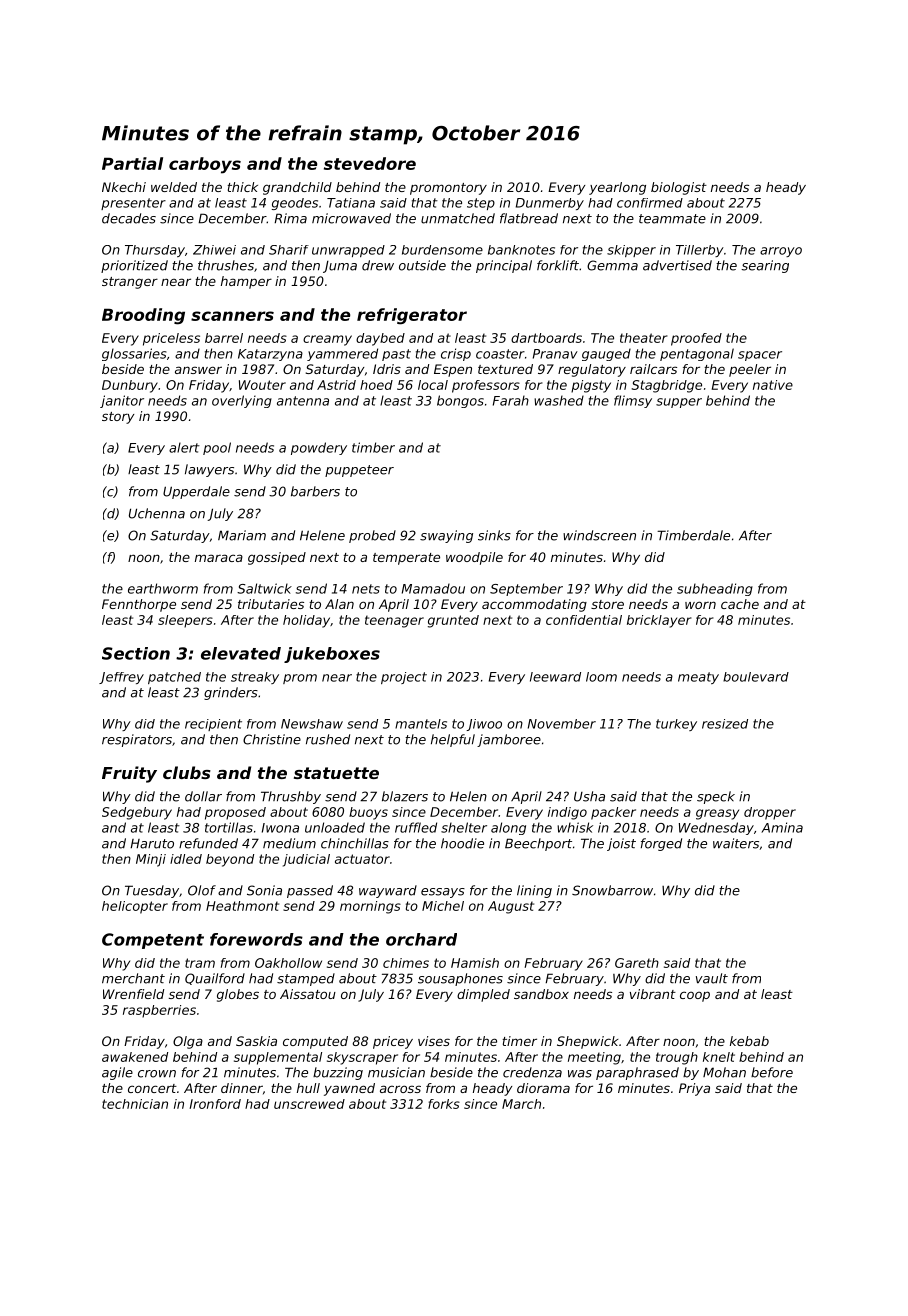 This document has width=908, height=1316. What do you see at coordinates (617, 188) in the document?
I see `yearlong` at bounding box center [617, 188].
